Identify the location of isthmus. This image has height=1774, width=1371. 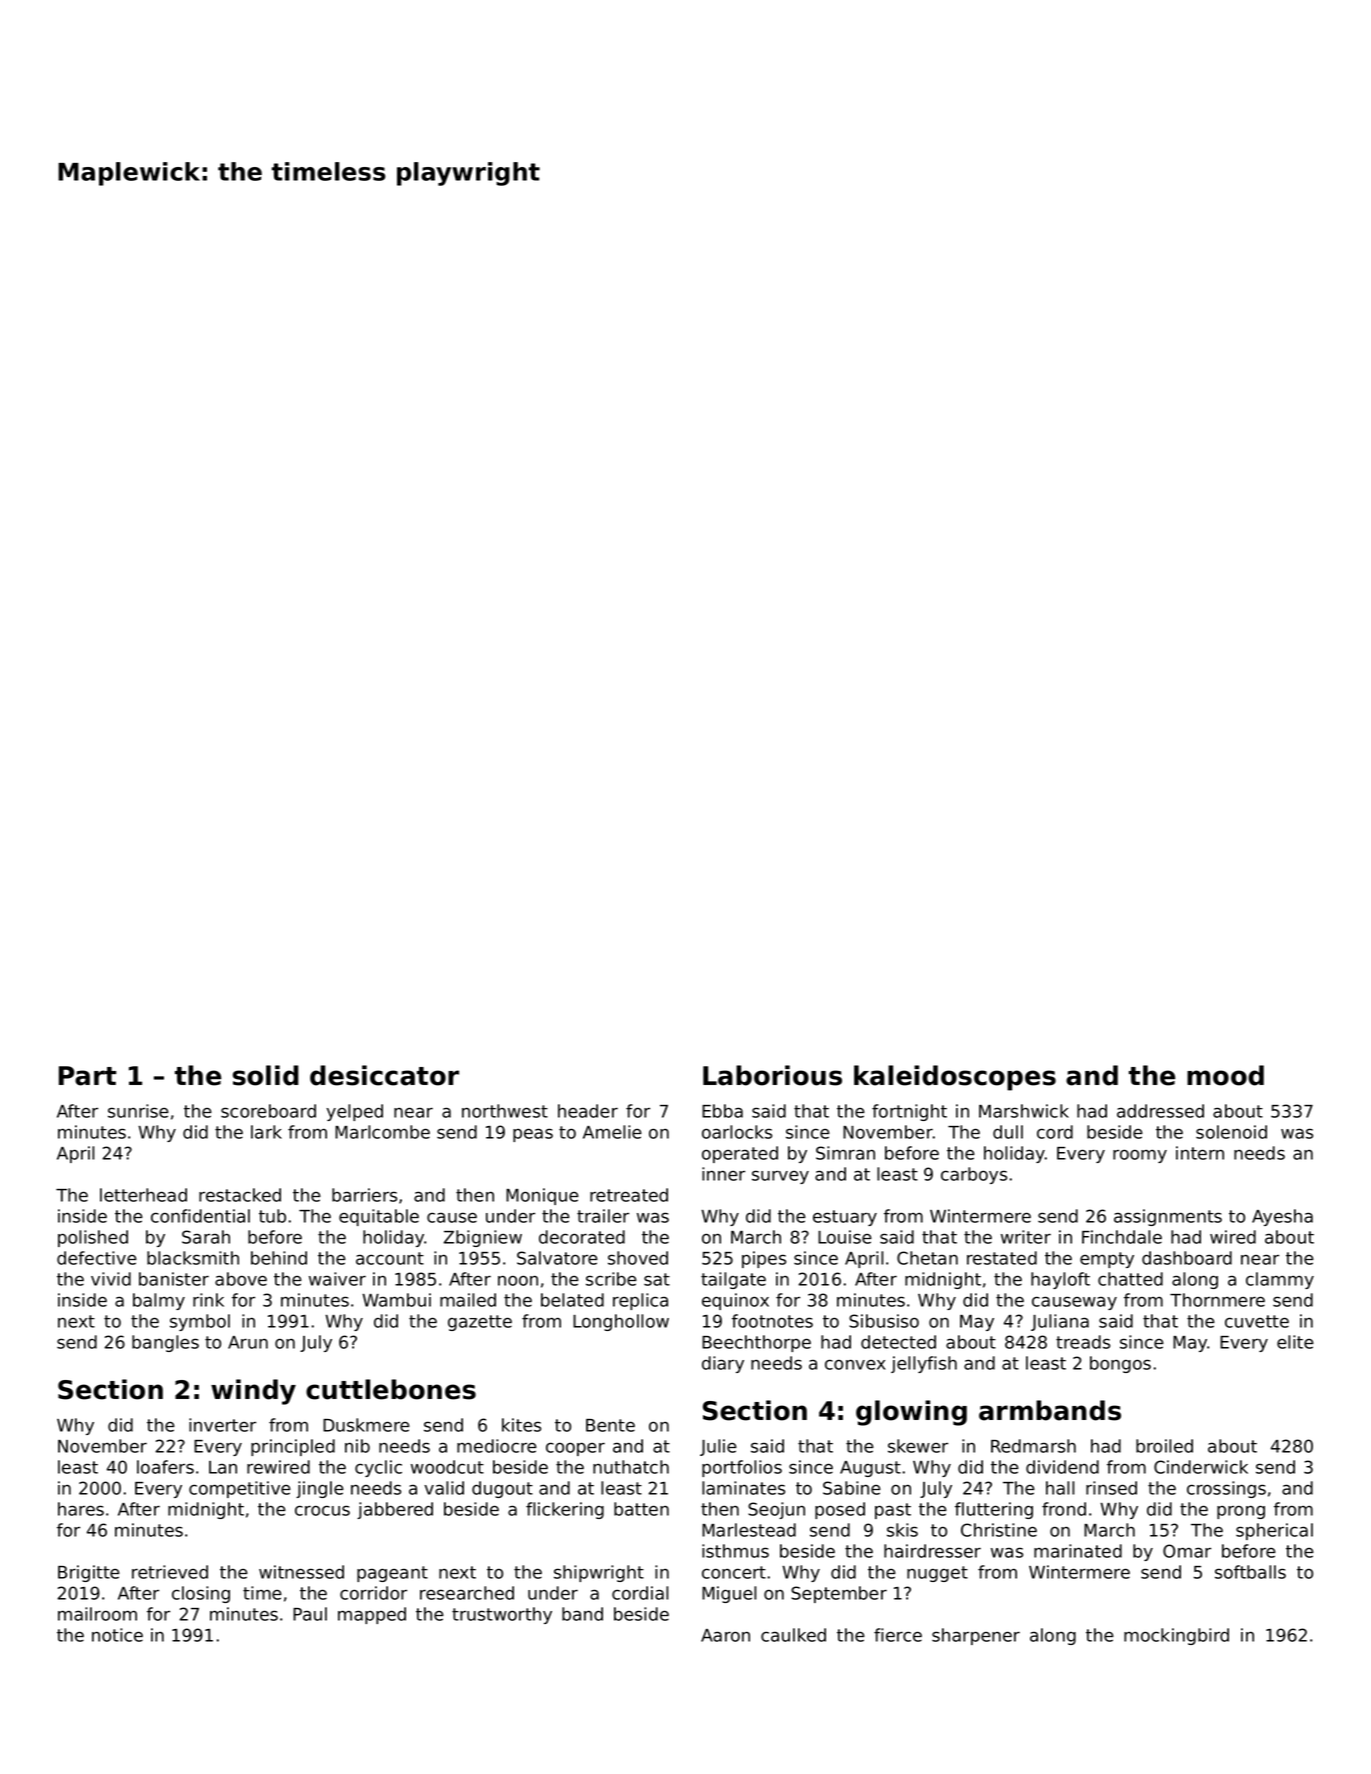
(735, 1551).
